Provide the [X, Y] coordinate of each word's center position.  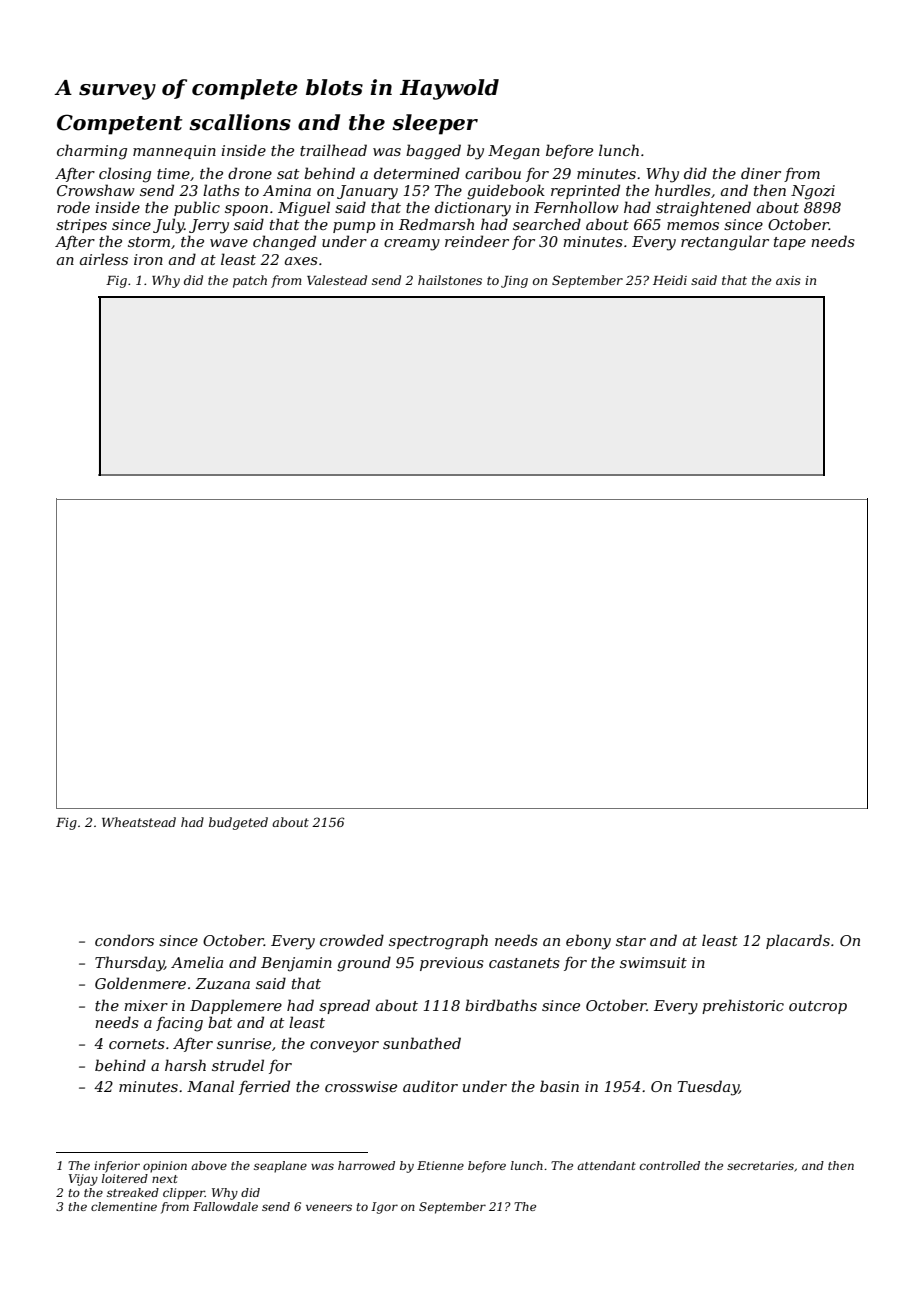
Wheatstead [139, 822]
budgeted [238, 823]
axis [788, 280]
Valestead [337, 280]
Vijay [83, 1180]
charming [92, 152]
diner [761, 173]
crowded [352, 940]
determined [417, 173]
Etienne [440, 1165]
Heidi [670, 280]
